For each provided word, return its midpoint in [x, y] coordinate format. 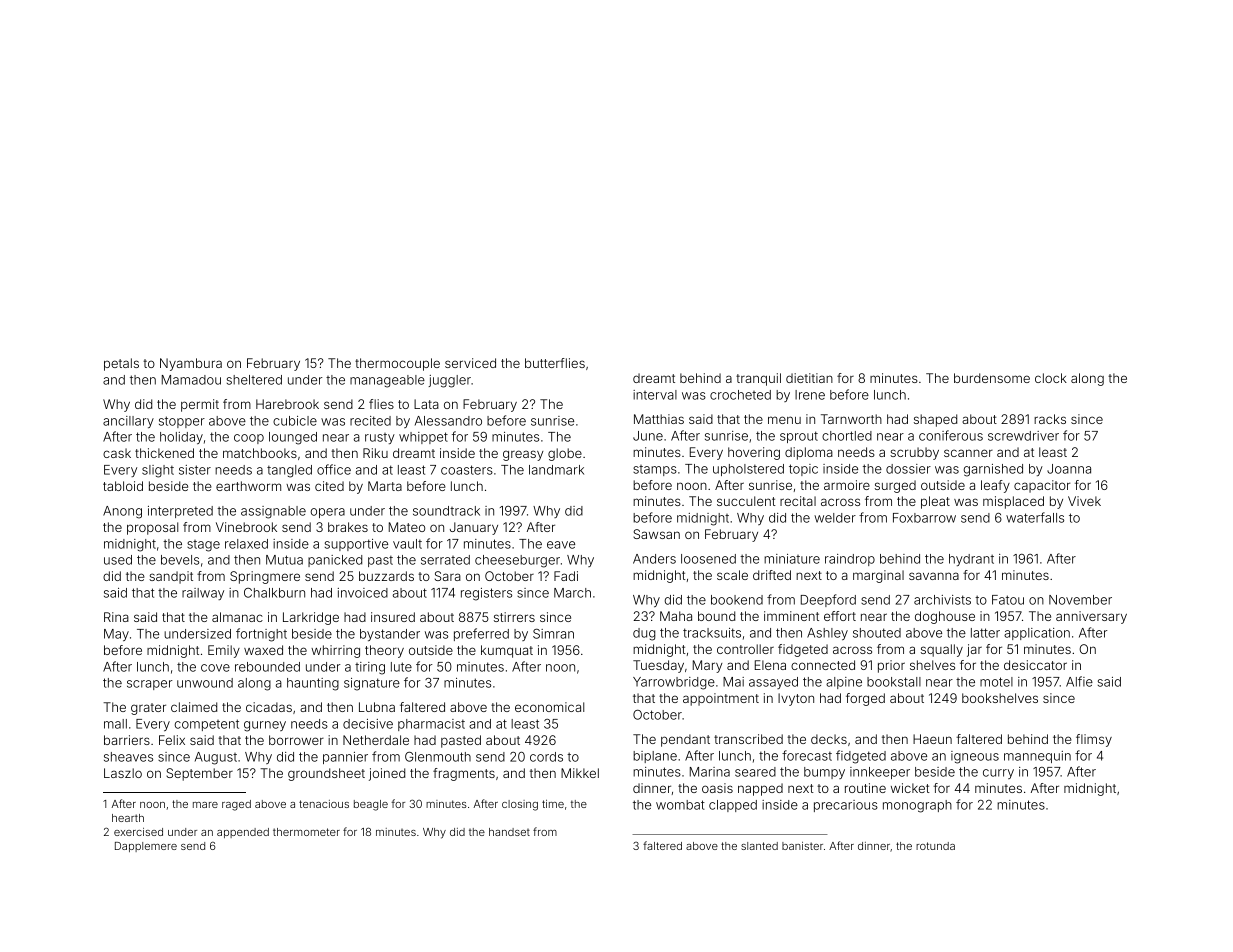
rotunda [935, 846]
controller [745, 649]
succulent [746, 501]
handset [509, 832]
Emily [224, 651]
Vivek [1084, 501]
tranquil [758, 379]
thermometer [306, 832]
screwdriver [1023, 436]
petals [121, 364]
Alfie [1079, 681]
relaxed [246, 544]
